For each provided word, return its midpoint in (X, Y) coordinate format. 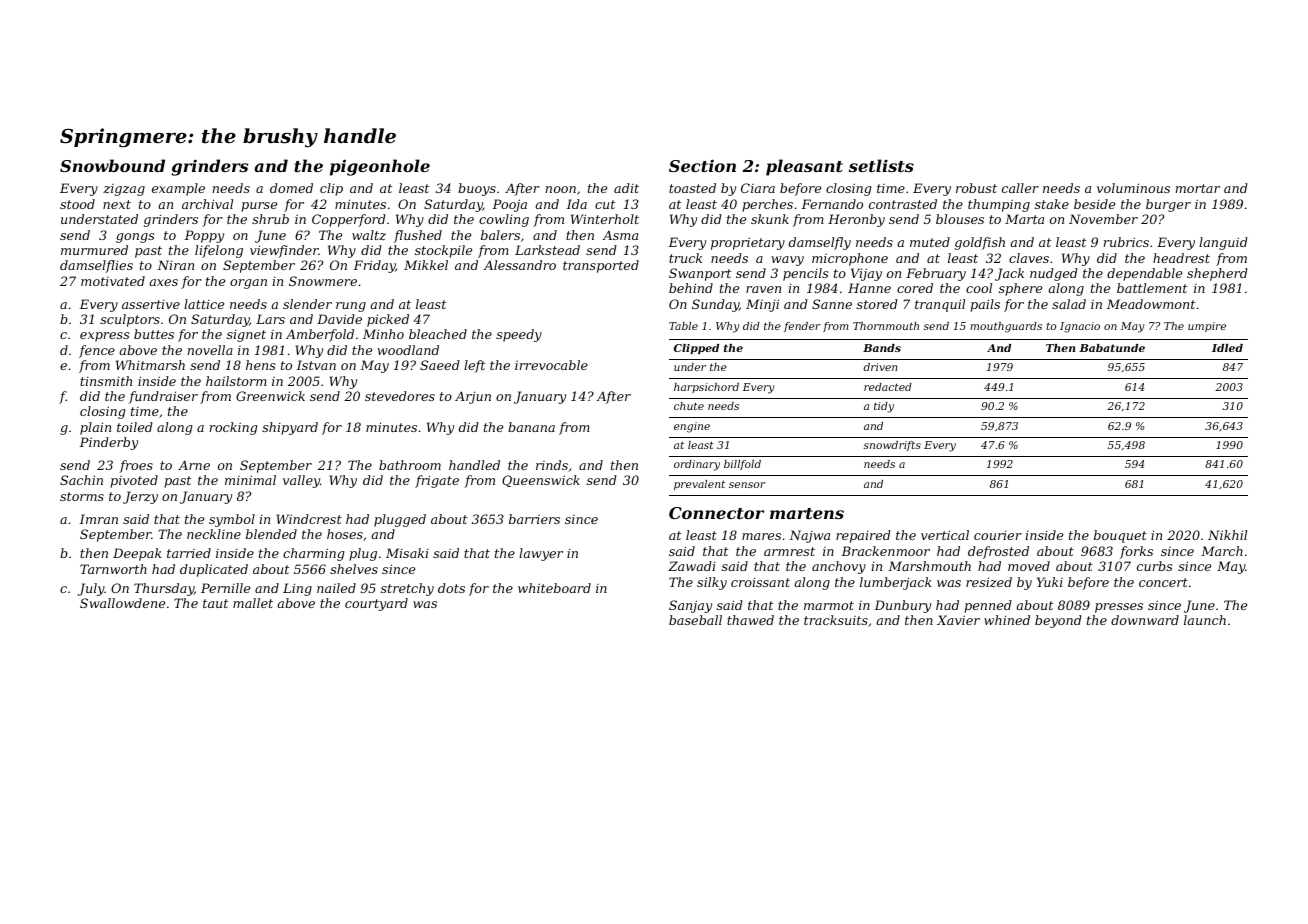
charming (313, 554)
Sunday (715, 305)
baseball (695, 620)
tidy (884, 407)
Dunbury (902, 606)
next (117, 204)
